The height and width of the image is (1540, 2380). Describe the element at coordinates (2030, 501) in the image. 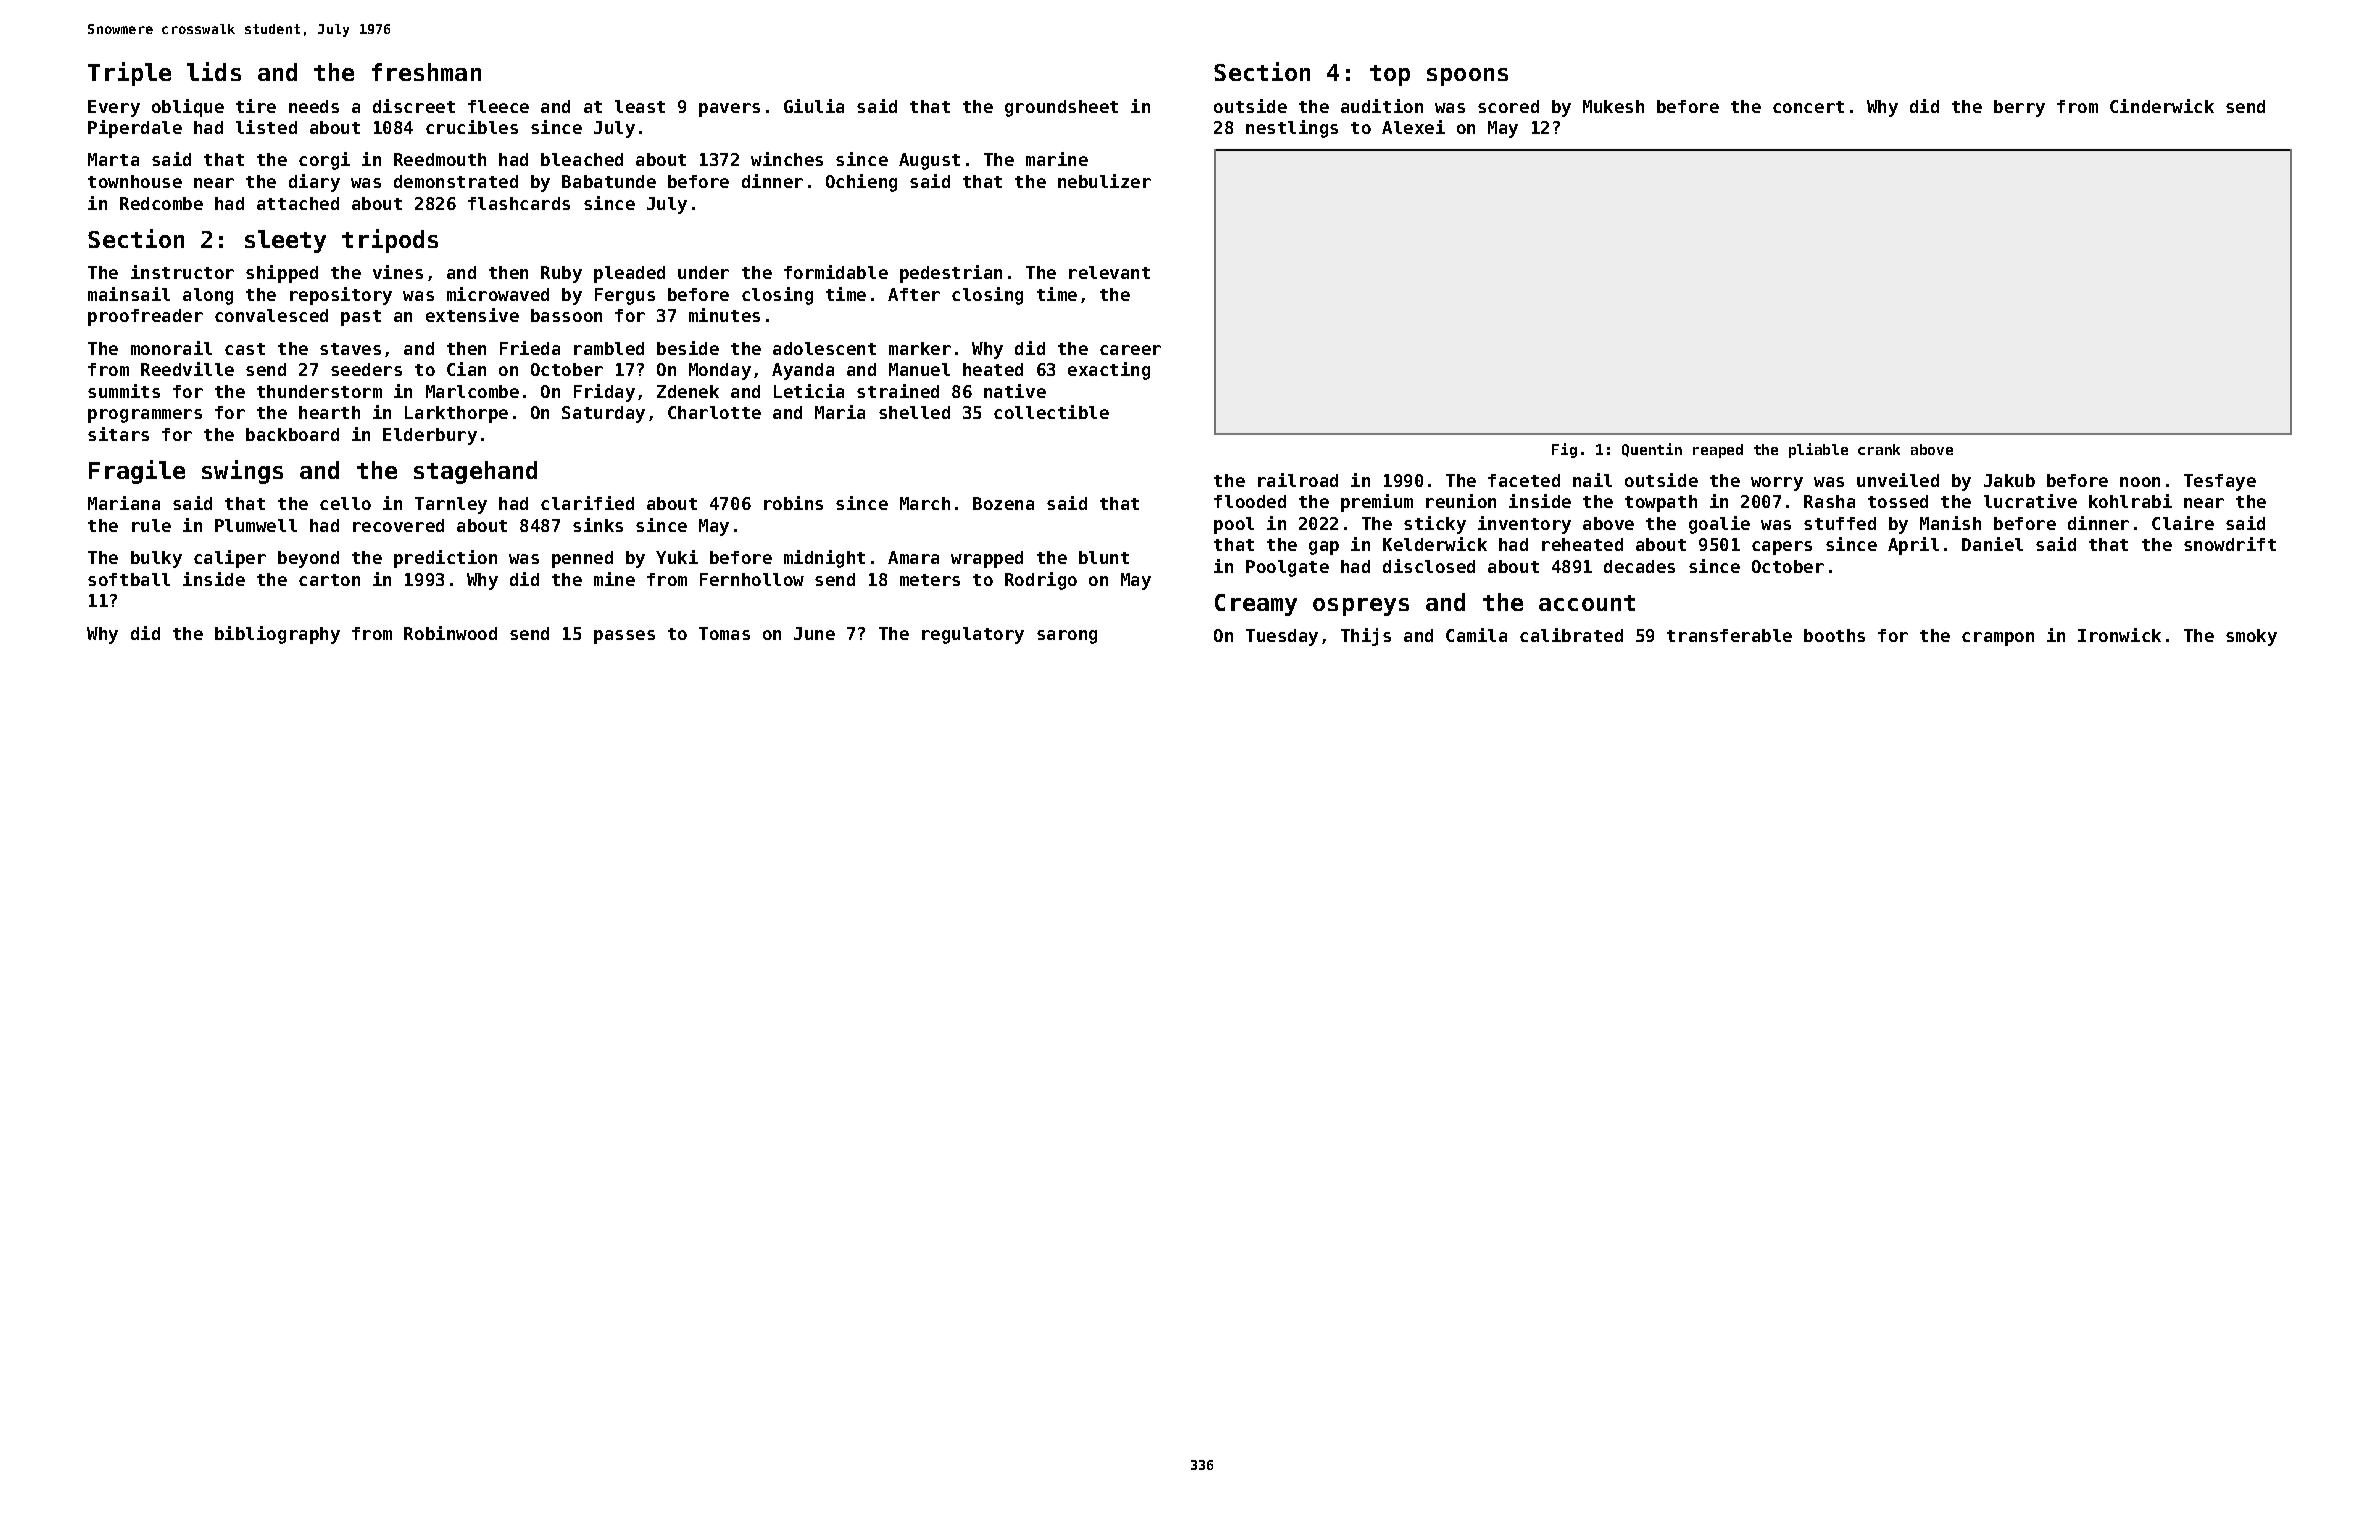

I see `lucrative` at that location.
